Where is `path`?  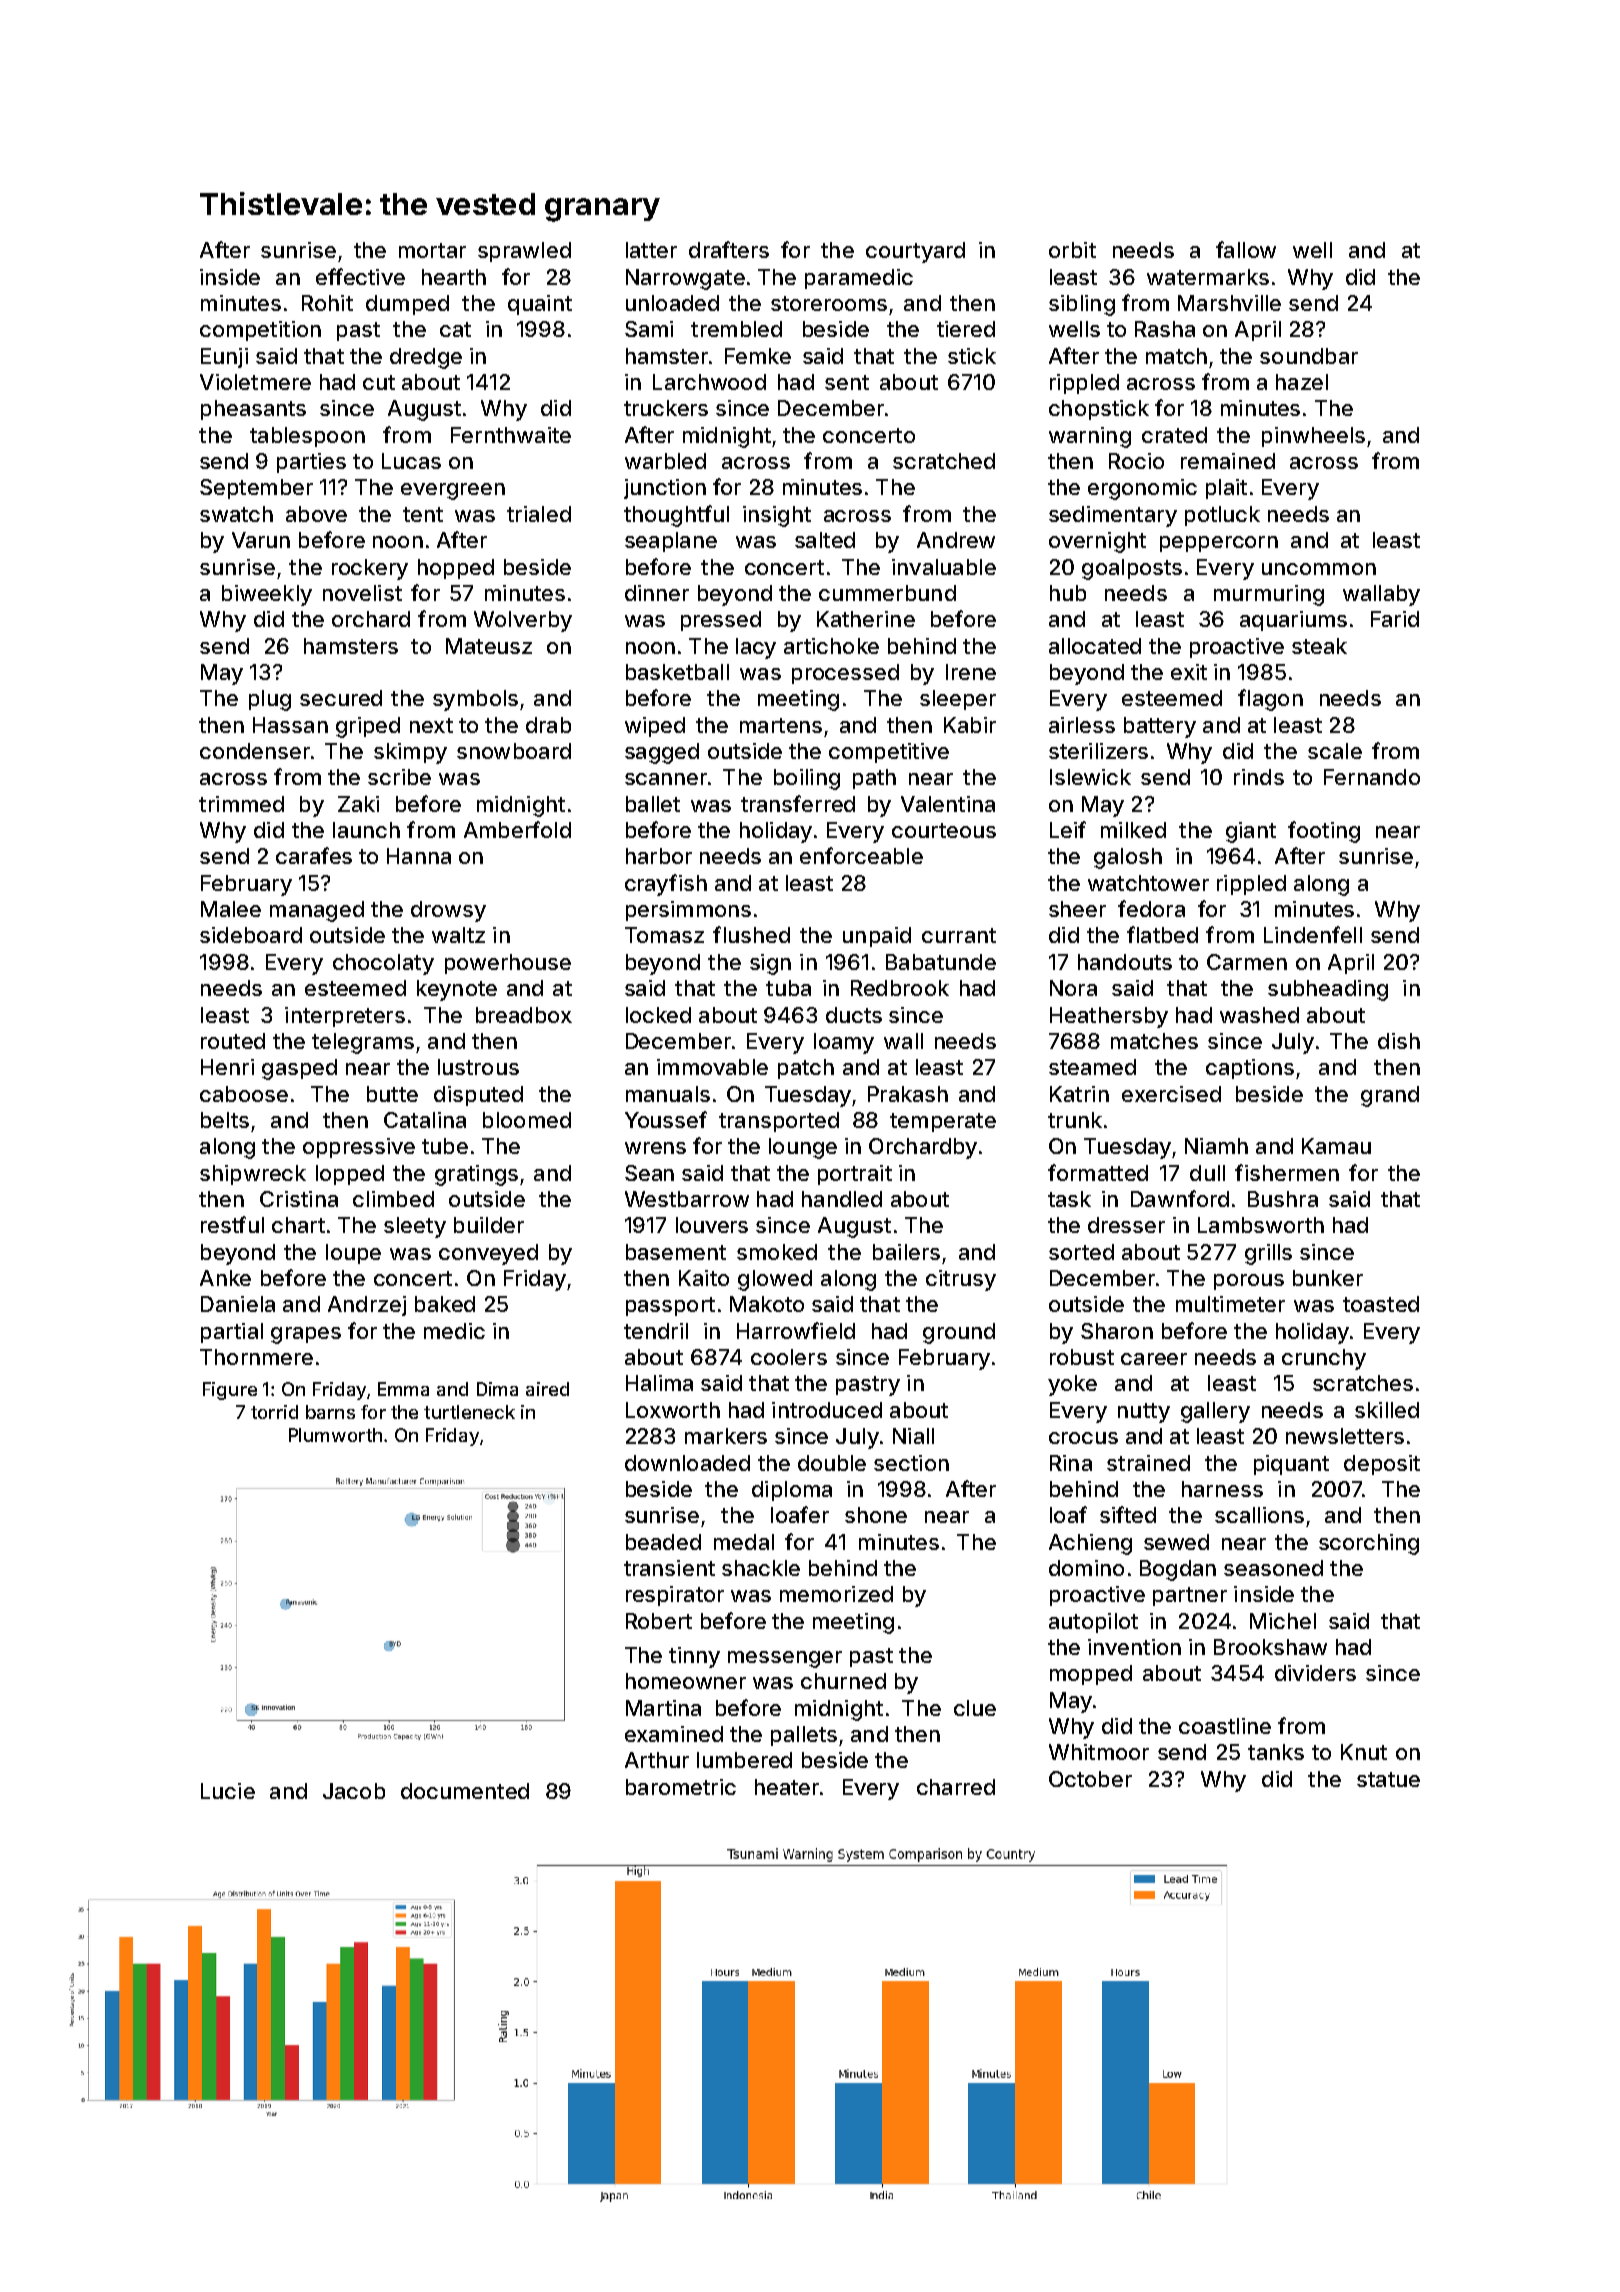
path is located at coordinates (874, 779).
